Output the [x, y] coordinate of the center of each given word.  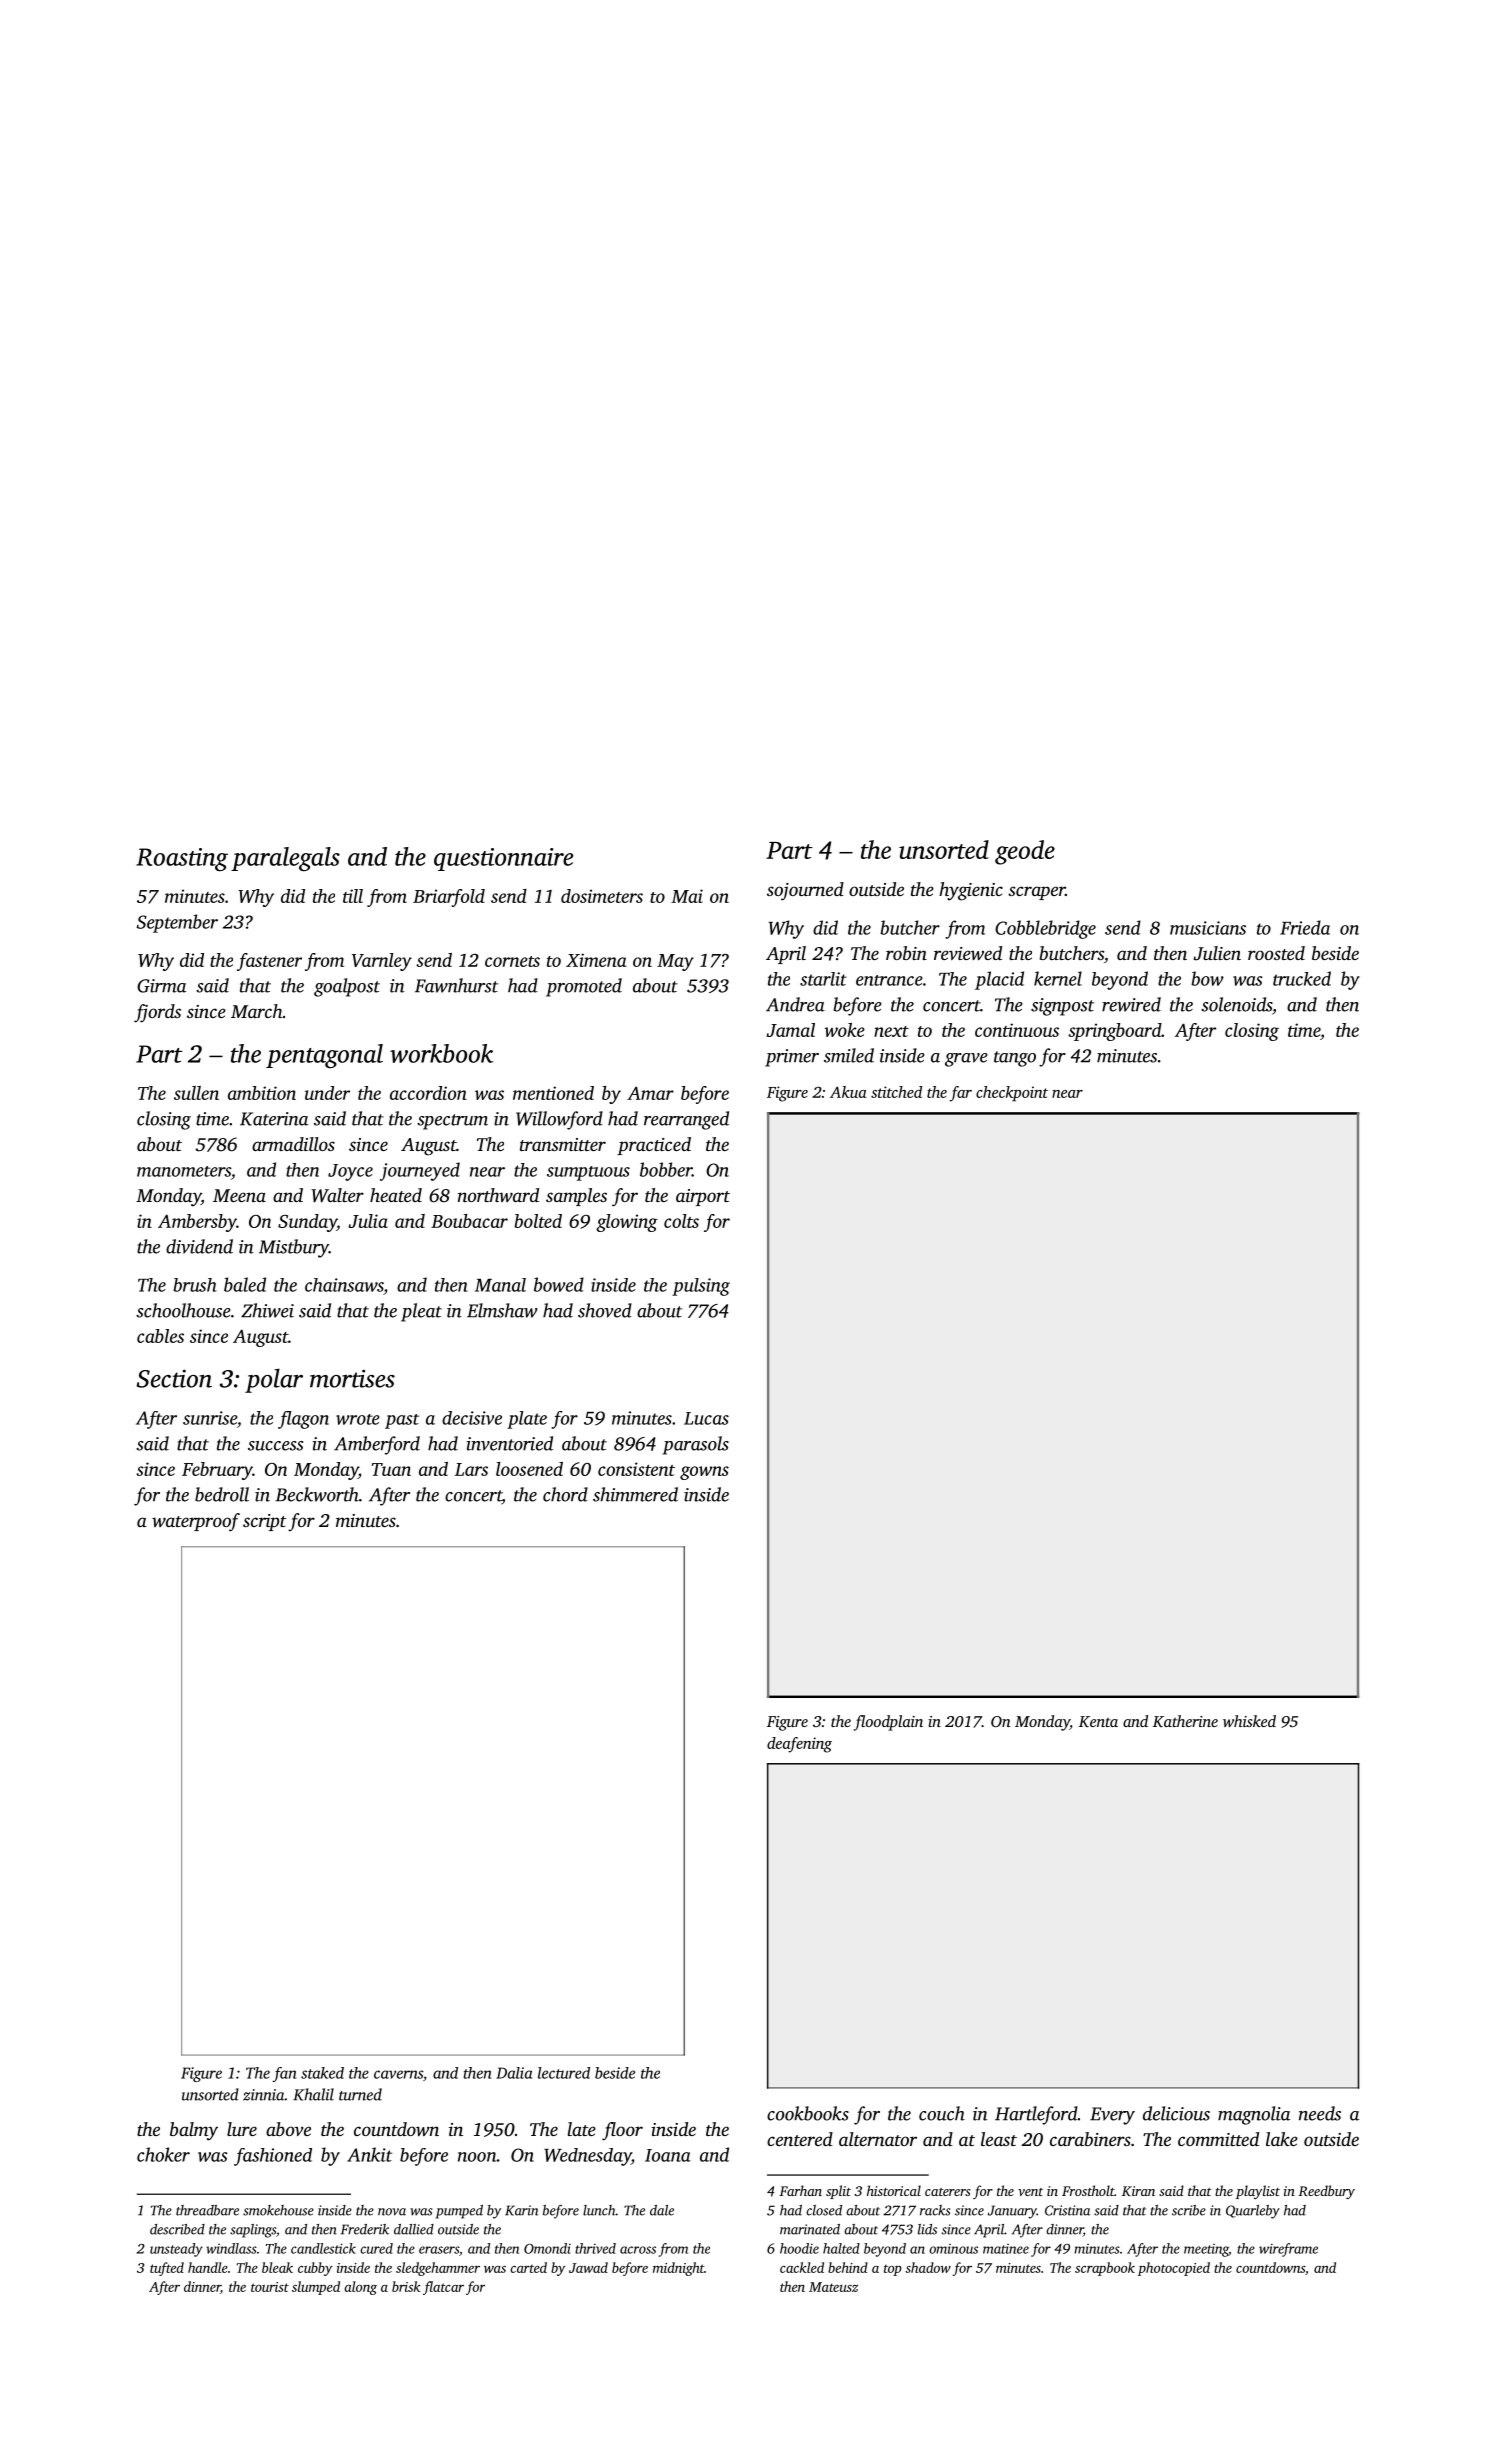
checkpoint [1012, 1094]
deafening [799, 1745]
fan [284, 2074]
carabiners [1090, 2139]
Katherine [1185, 1721]
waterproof [196, 1522]
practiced [654, 1146]
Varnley [382, 962]
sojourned [805, 891]
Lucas [706, 1418]
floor [622, 2131]
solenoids [1236, 1004]
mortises [352, 1378]
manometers [184, 1171]
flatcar [443, 2288]
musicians [1208, 928]
